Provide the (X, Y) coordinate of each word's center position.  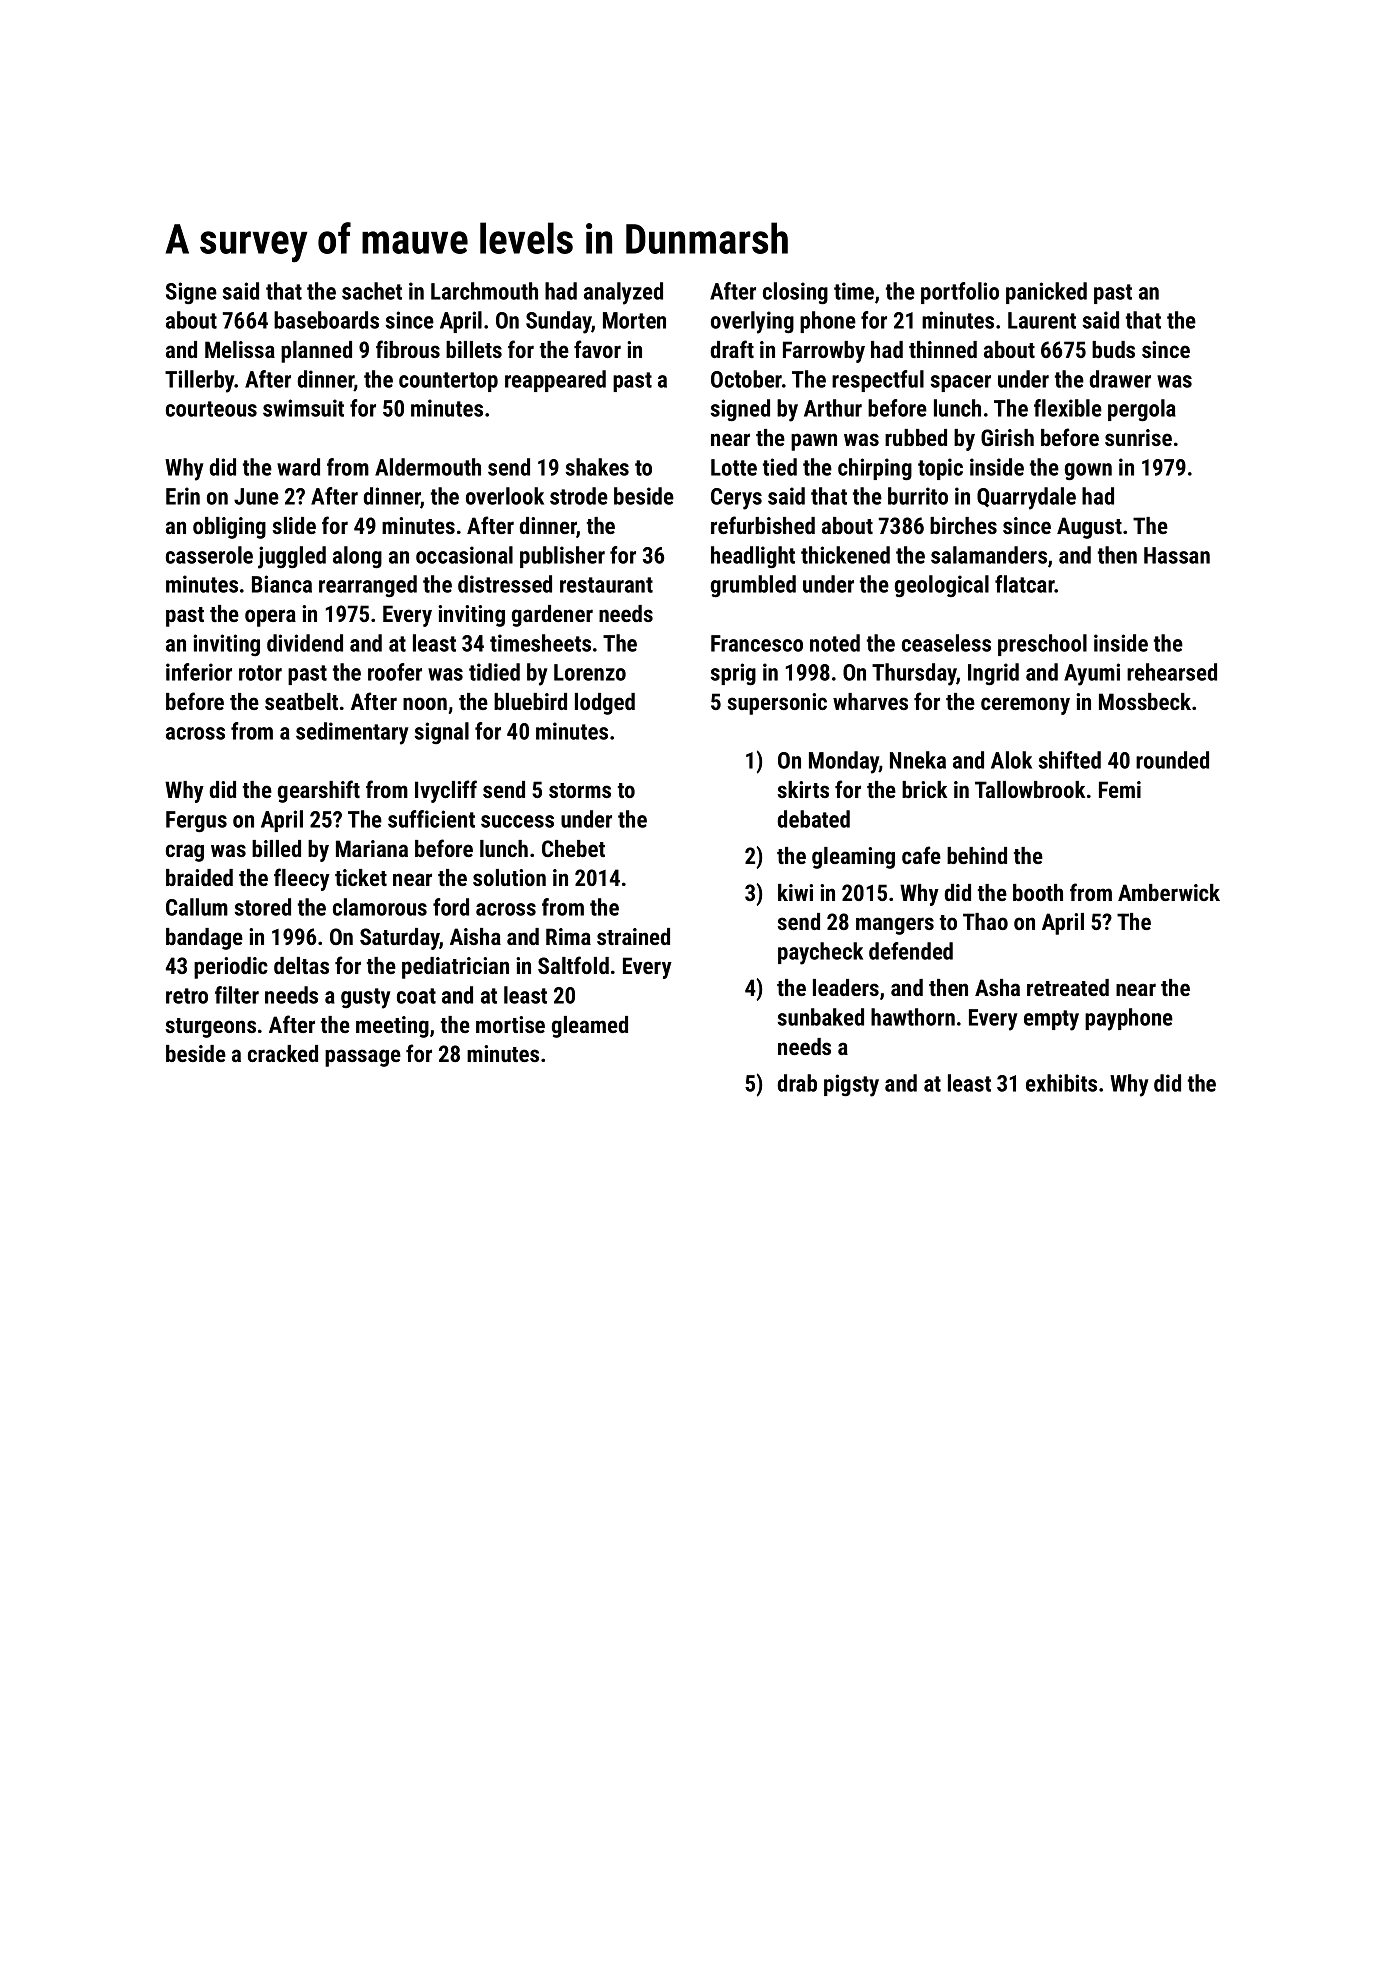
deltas (301, 965)
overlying (752, 322)
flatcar (1025, 584)
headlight (753, 557)
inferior (199, 672)
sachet (372, 291)
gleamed (590, 1027)
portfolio (960, 293)
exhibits (1061, 1083)
